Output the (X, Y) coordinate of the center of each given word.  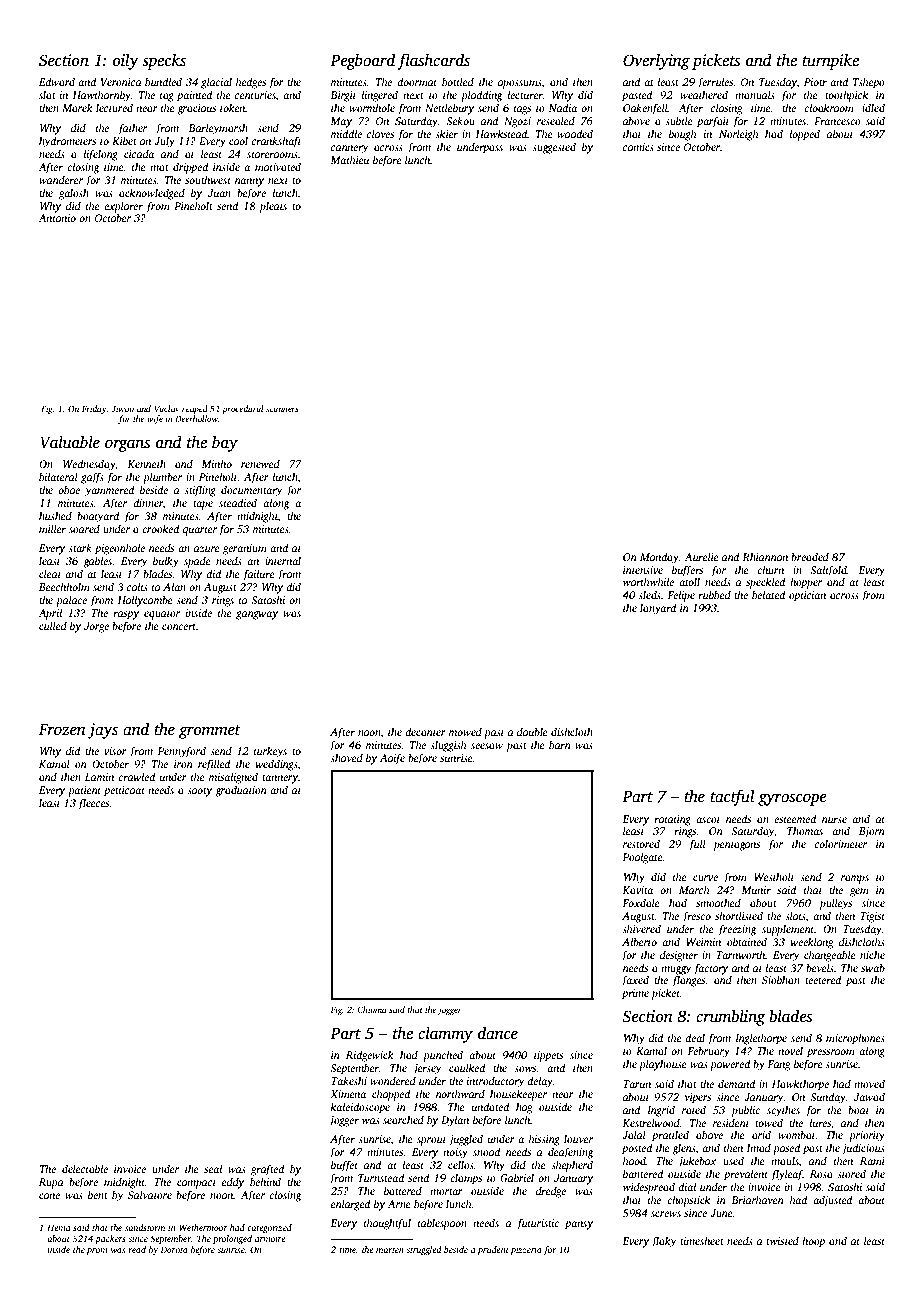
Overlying (656, 61)
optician (807, 596)
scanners (282, 409)
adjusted (832, 1201)
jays (103, 731)
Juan (219, 193)
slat (47, 94)
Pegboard (362, 61)
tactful (732, 797)
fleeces (93, 804)
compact (196, 1184)
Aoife (392, 759)
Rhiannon (765, 556)
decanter (425, 731)
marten (390, 1250)
